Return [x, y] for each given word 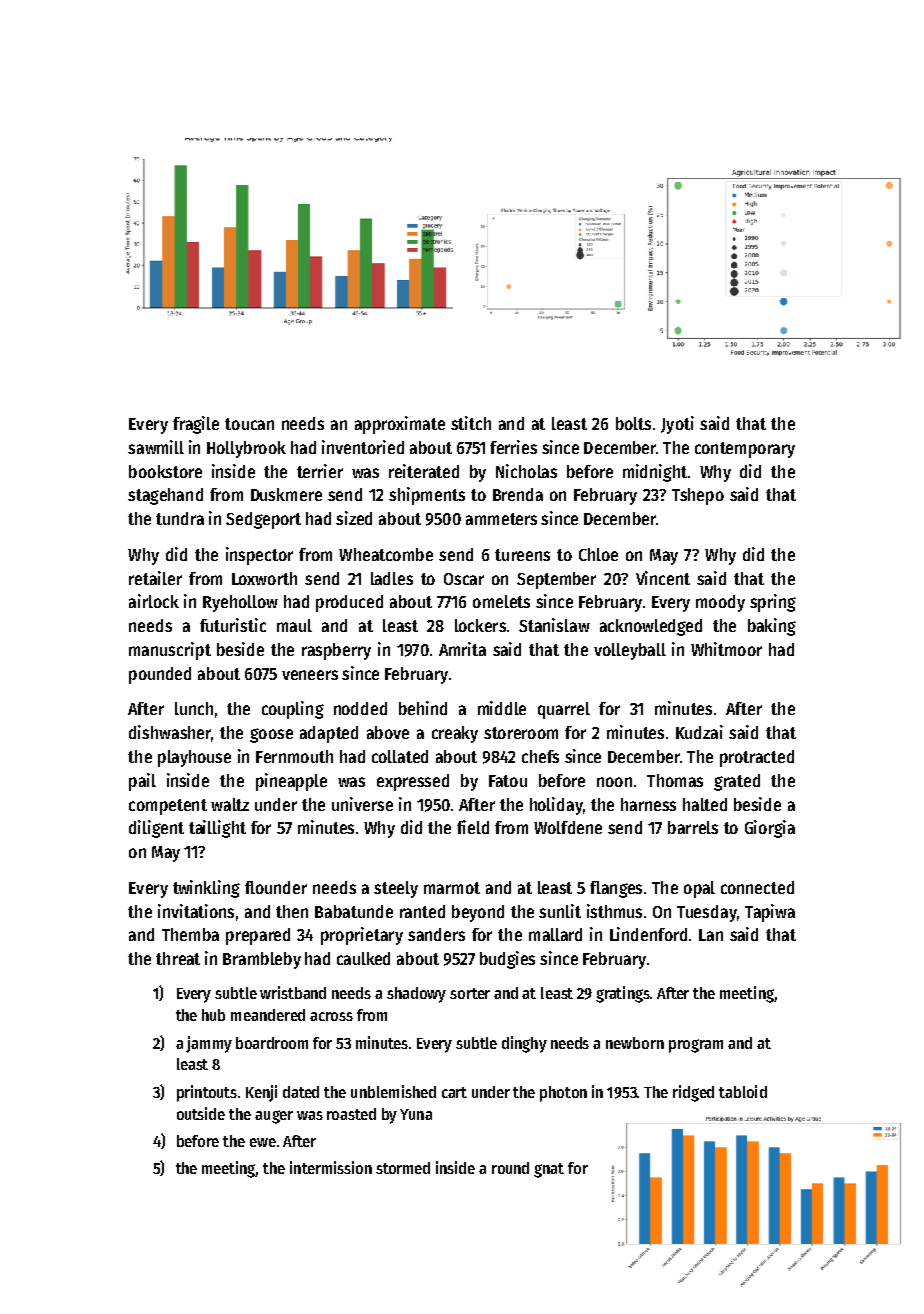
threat [178, 958]
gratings [623, 994]
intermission [331, 1167]
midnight [655, 473]
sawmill [156, 447]
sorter [470, 993]
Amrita [462, 649]
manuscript [170, 651]
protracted [757, 758]
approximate [400, 425]
